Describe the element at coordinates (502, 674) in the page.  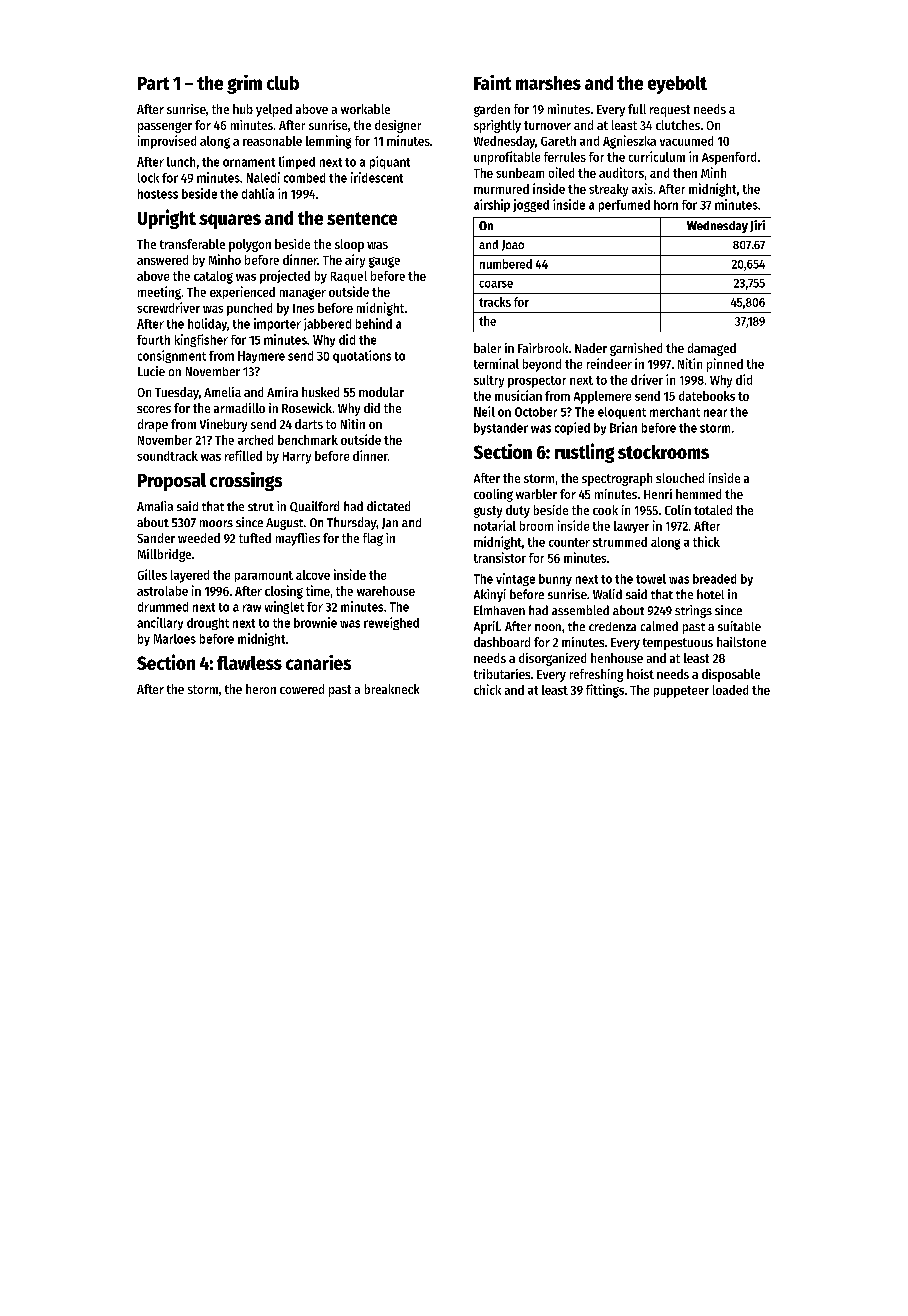
I see `tributaries` at that location.
